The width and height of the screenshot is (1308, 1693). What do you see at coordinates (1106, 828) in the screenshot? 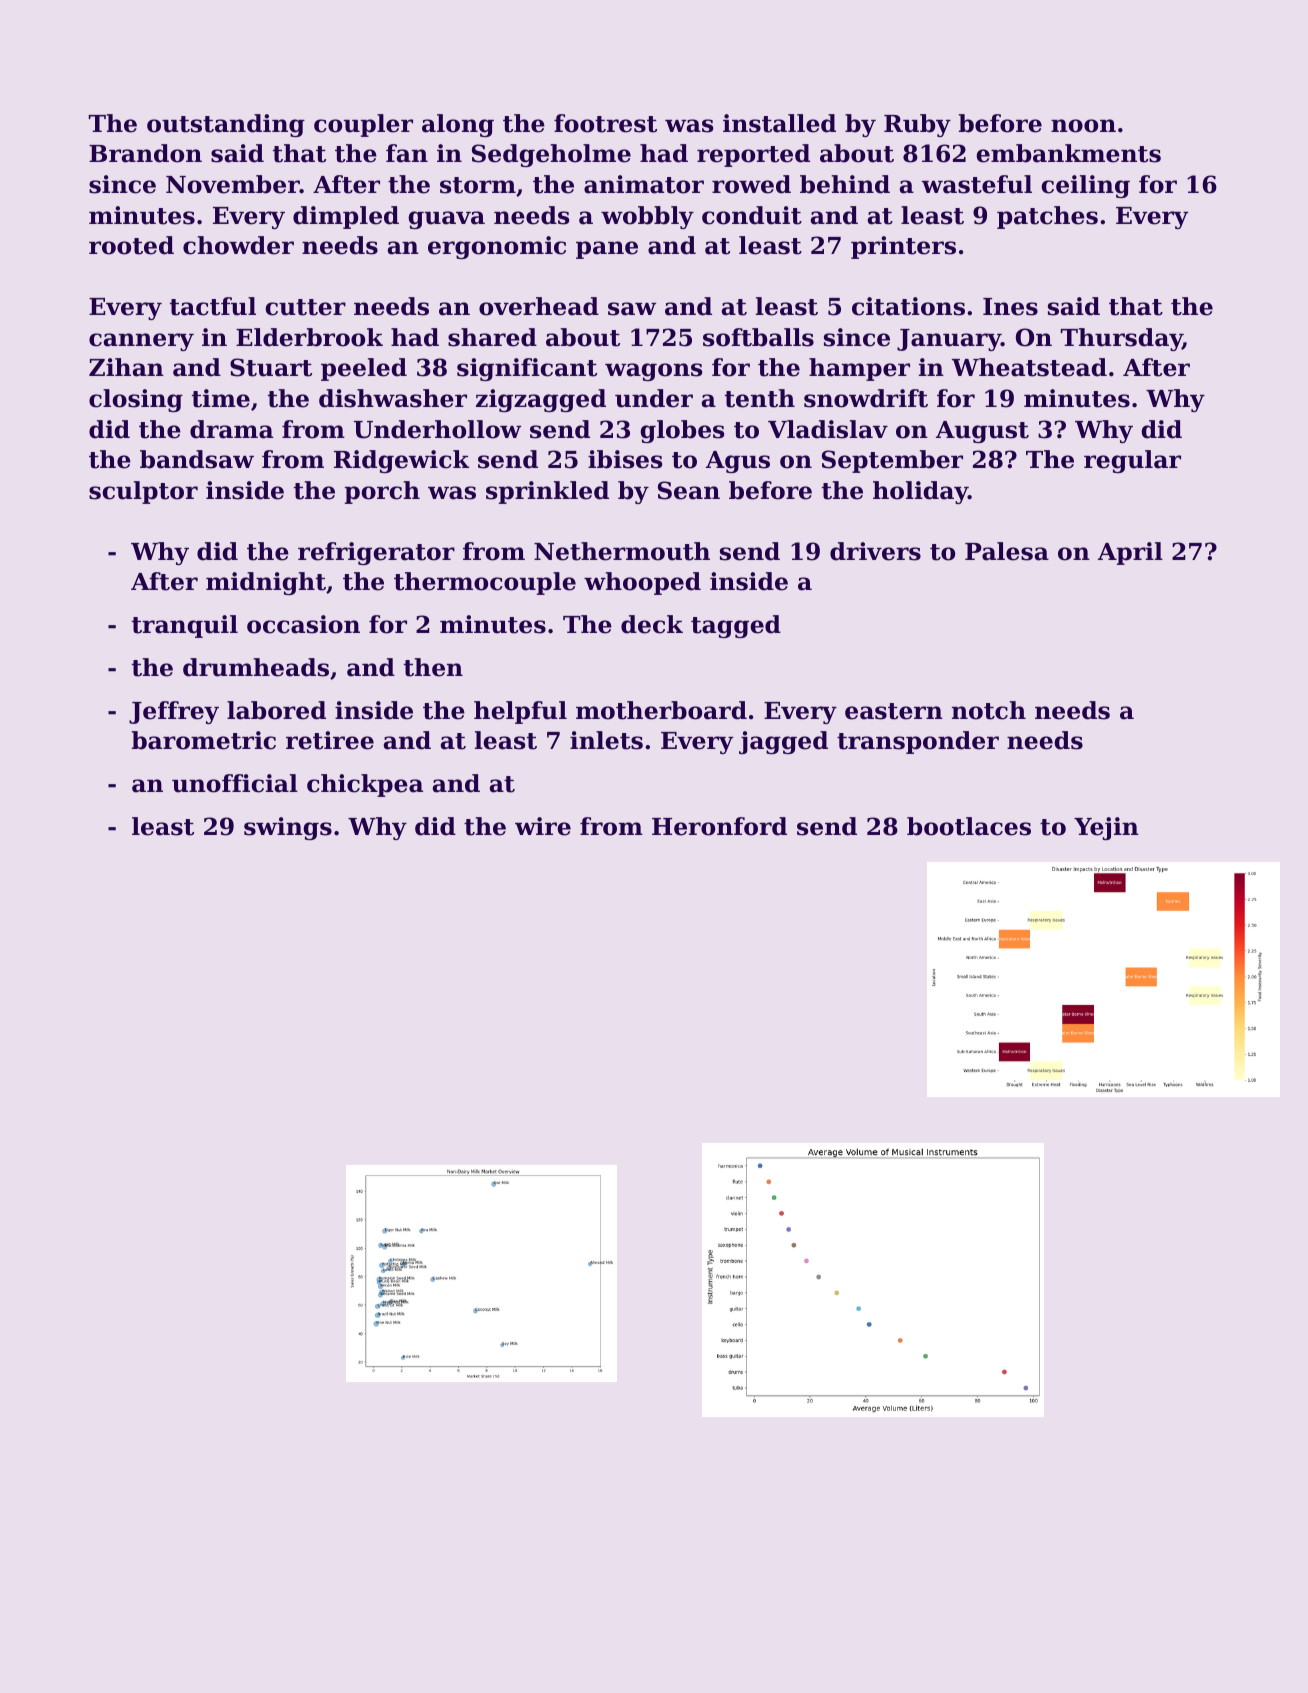
I see `Yejin` at bounding box center [1106, 828].
